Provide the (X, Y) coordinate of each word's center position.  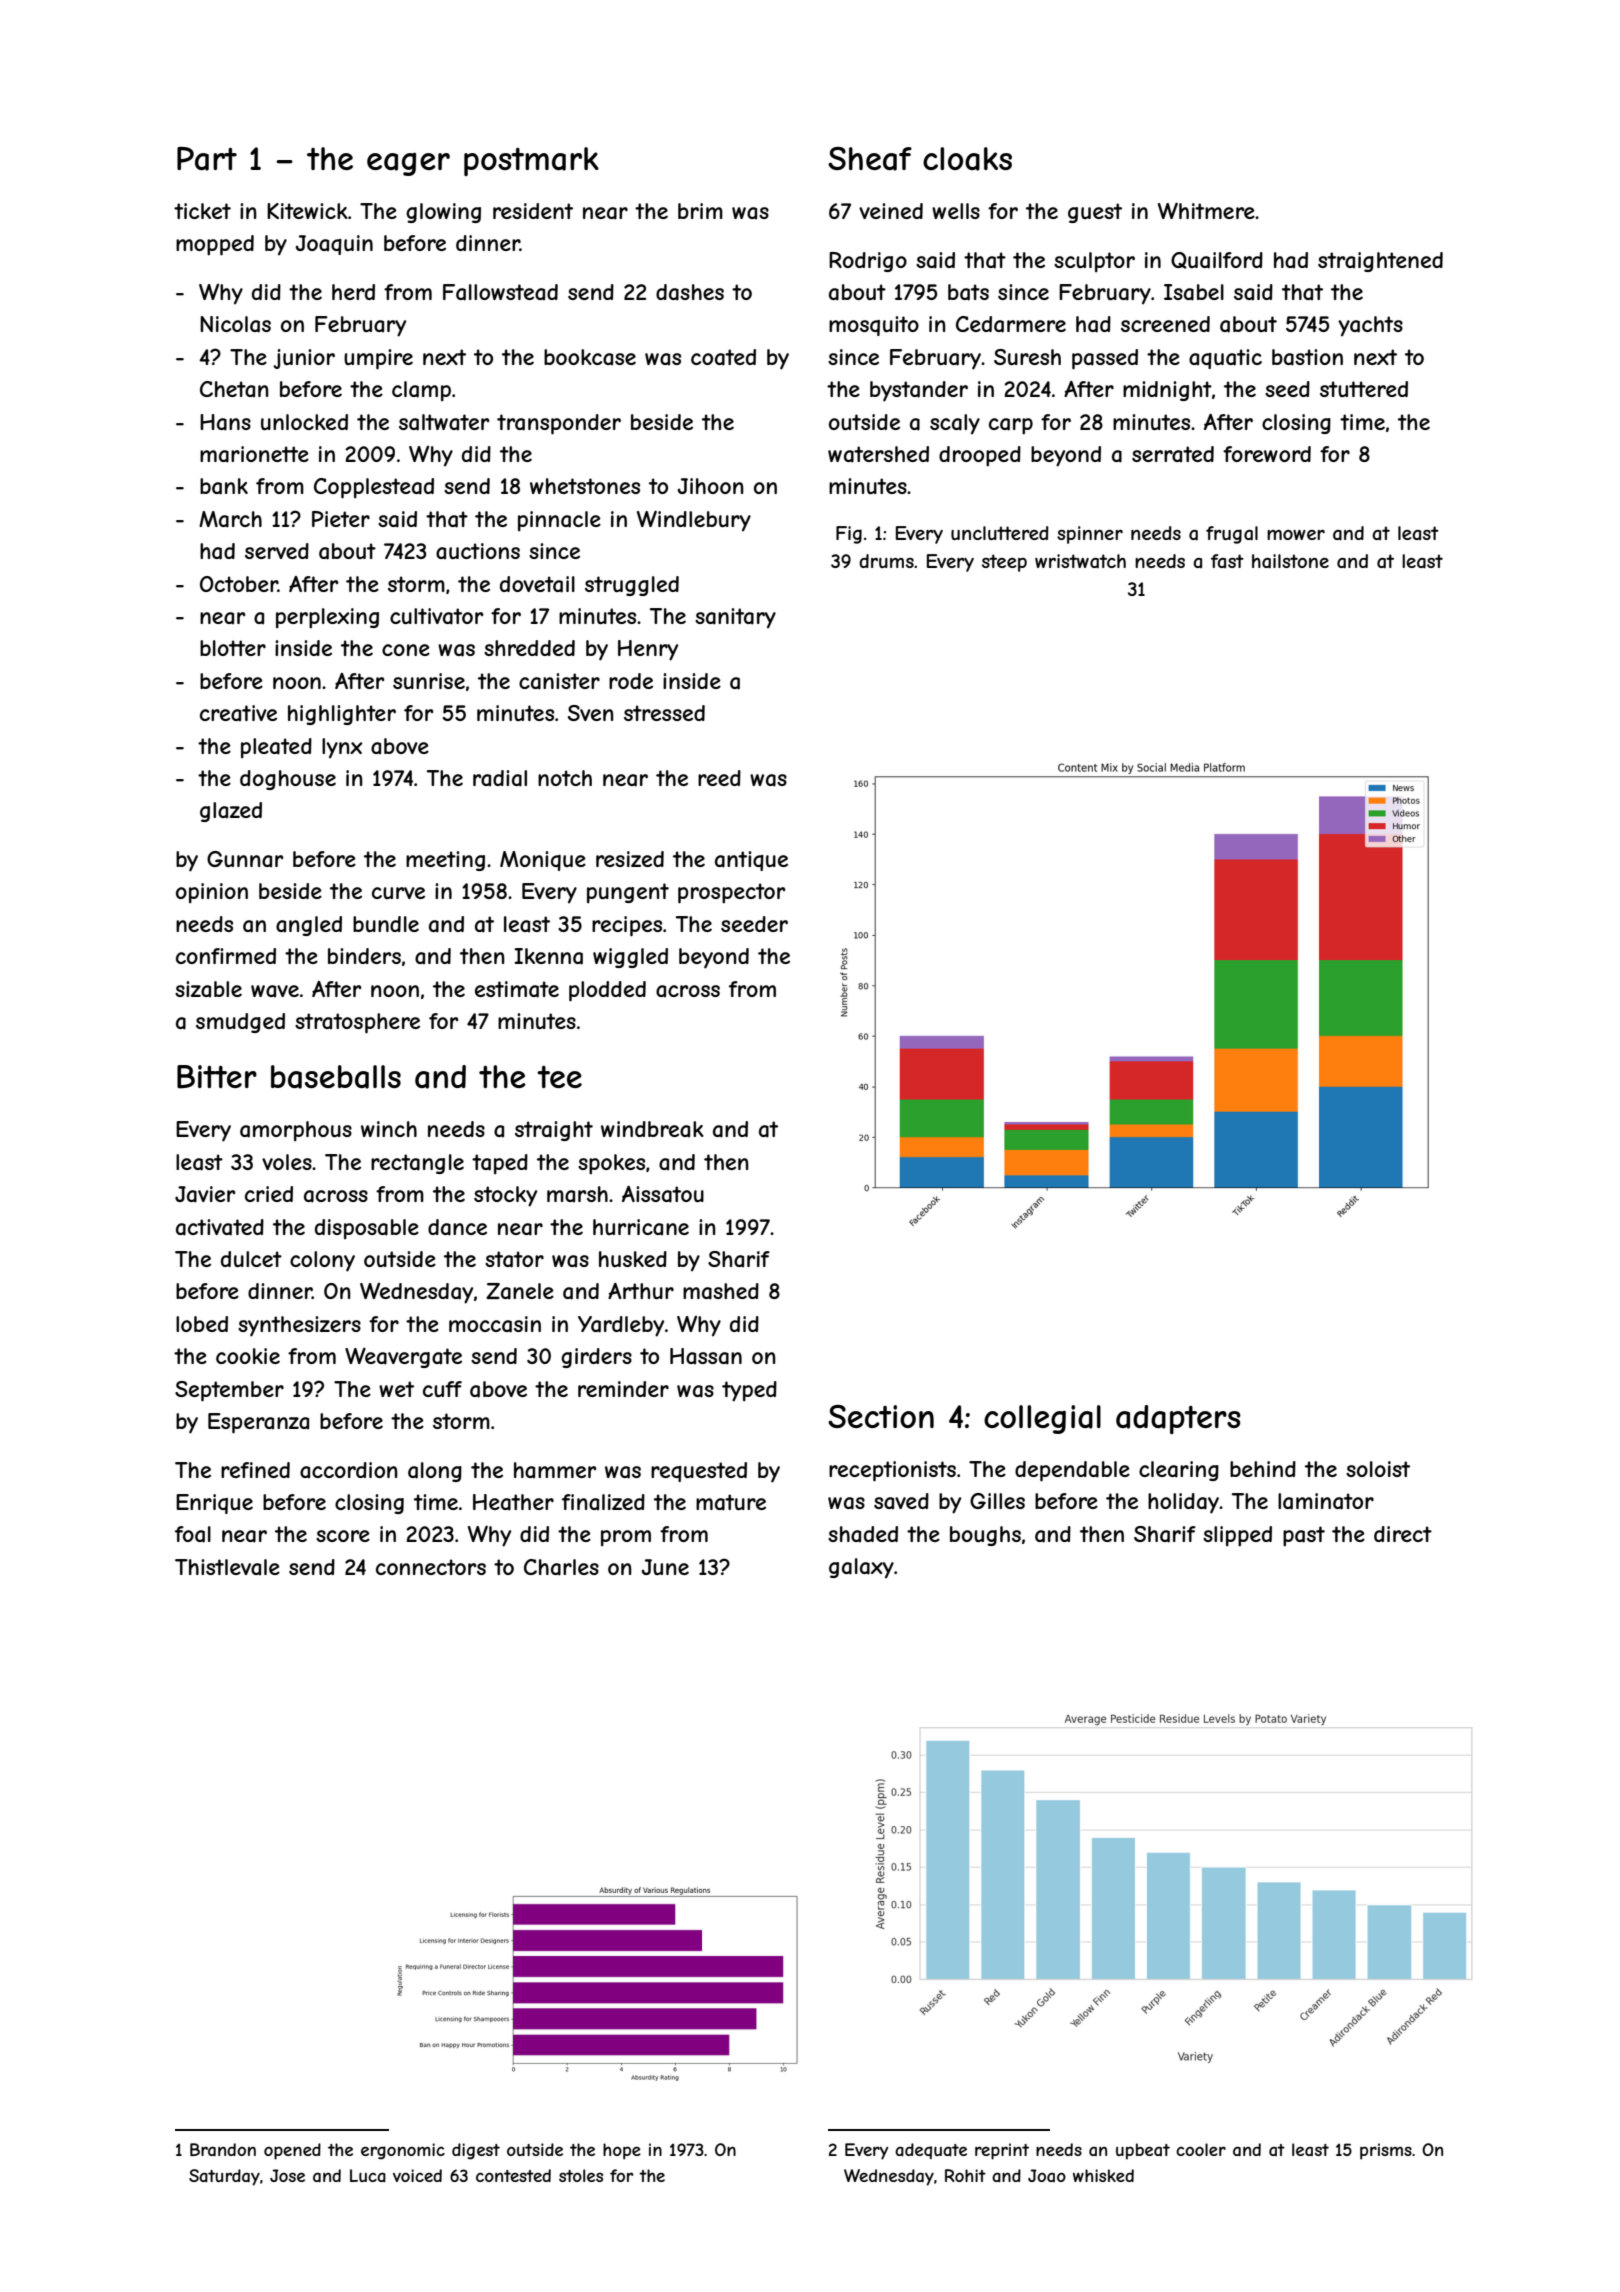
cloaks (967, 159)
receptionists (892, 1471)
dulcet (251, 1259)
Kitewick (307, 211)
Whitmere (1206, 210)
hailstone (1290, 561)
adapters (1178, 1419)
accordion (349, 1470)
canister (559, 681)
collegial (1042, 1419)
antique (751, 861)
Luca (368, 2175)
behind (1263, 1469)
